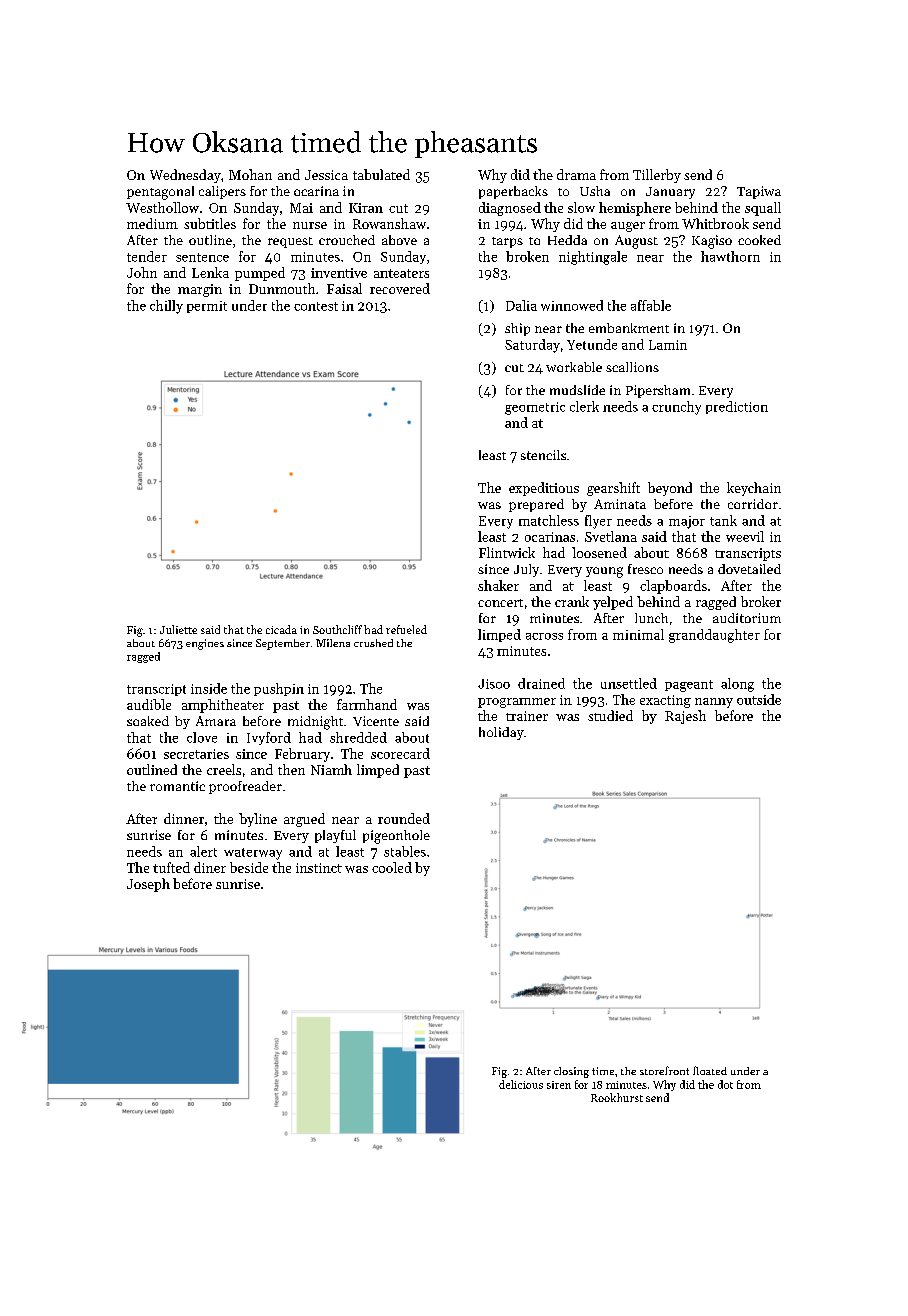 Image resolution: width=908 pixels, height=1316 pixels. I want to click on geometric, so click(535, 408).
